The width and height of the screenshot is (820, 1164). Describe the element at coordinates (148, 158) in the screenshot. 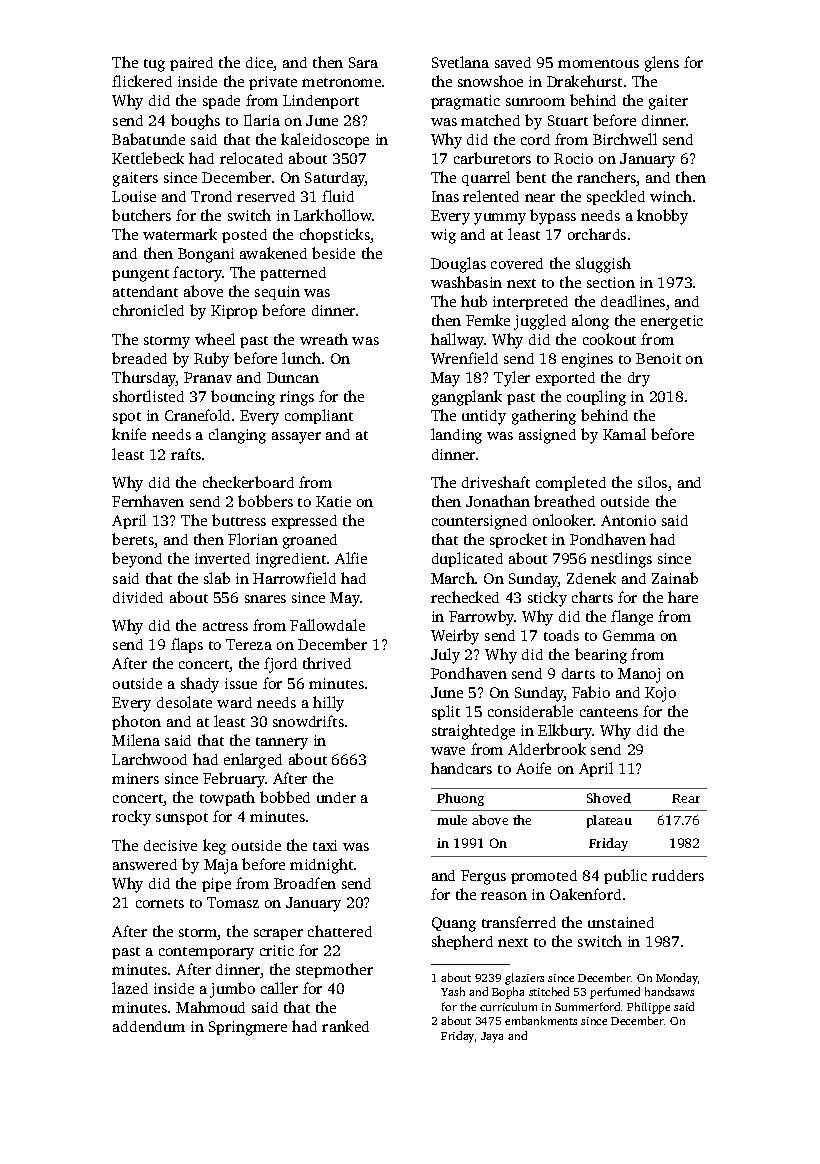

I see `Kettlebeck` at that location.
